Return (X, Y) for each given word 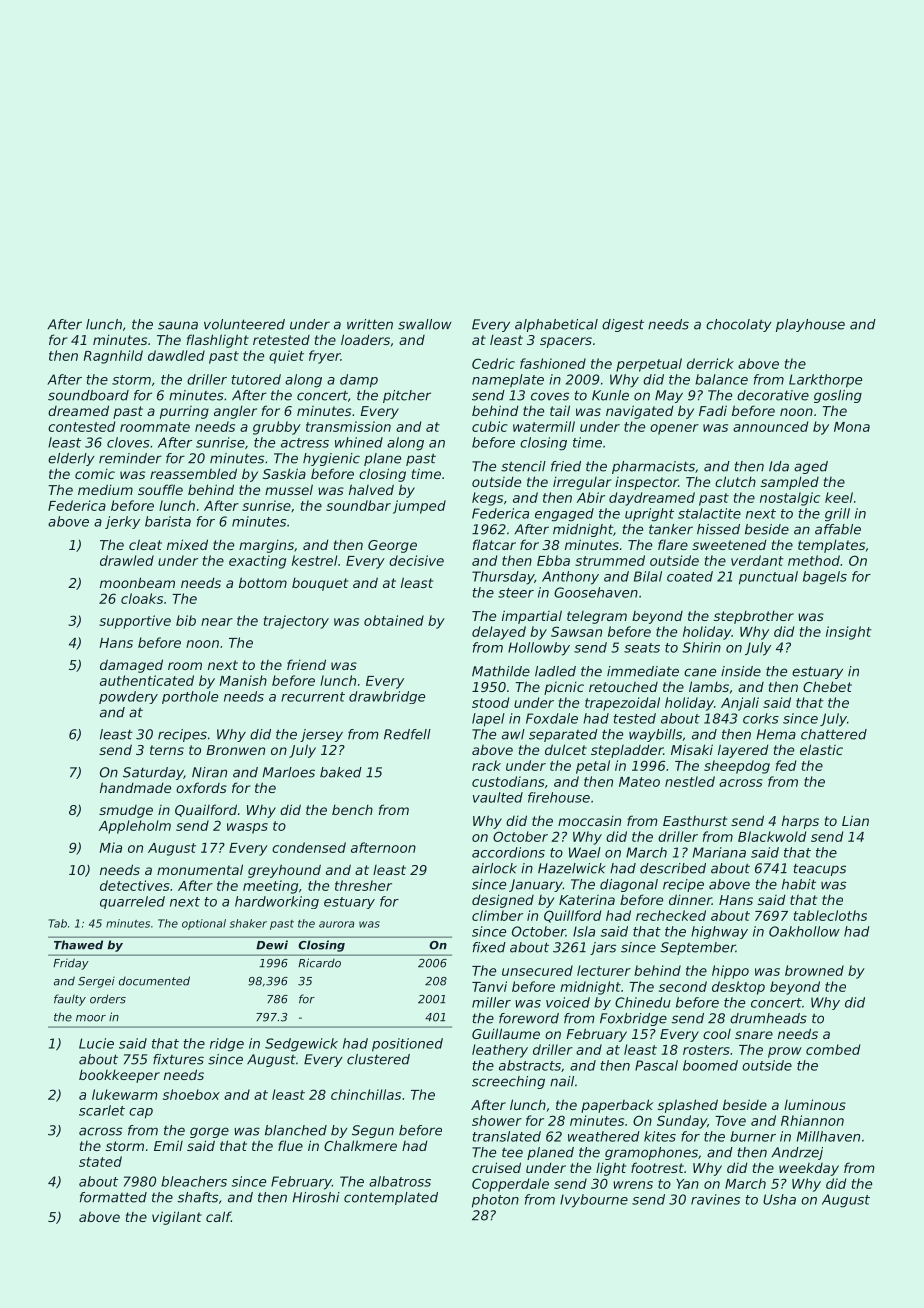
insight (849, 633)
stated (100, 1161)
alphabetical (556, 325)
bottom (263, 582)
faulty (70, 1000)
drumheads (768, 1018)
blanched (296, 1130)
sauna (178, 325)
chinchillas (366, 1094)
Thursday (503, 578)
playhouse (810, 325)
